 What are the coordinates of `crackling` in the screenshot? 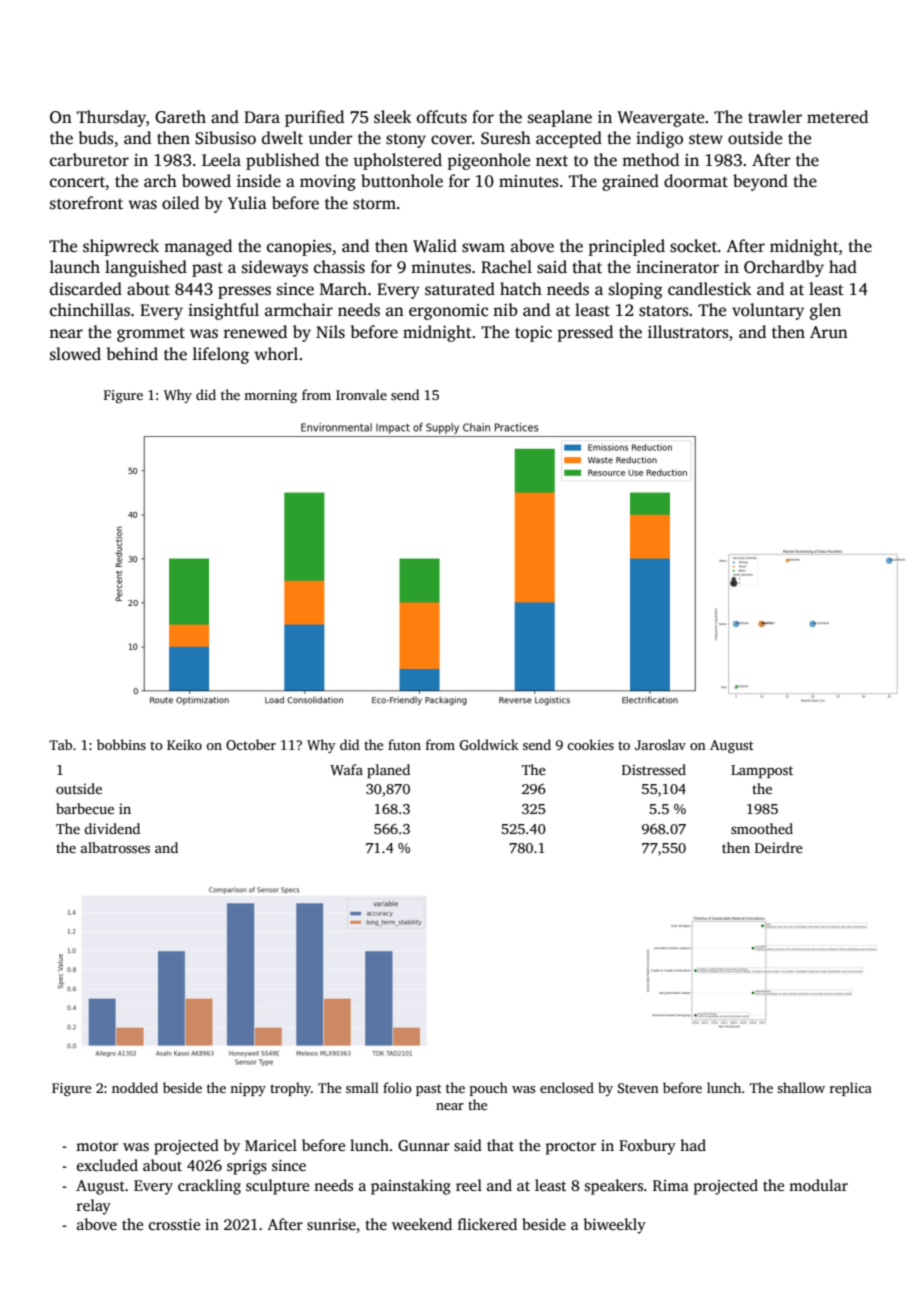 It's located at (209, 1187).
